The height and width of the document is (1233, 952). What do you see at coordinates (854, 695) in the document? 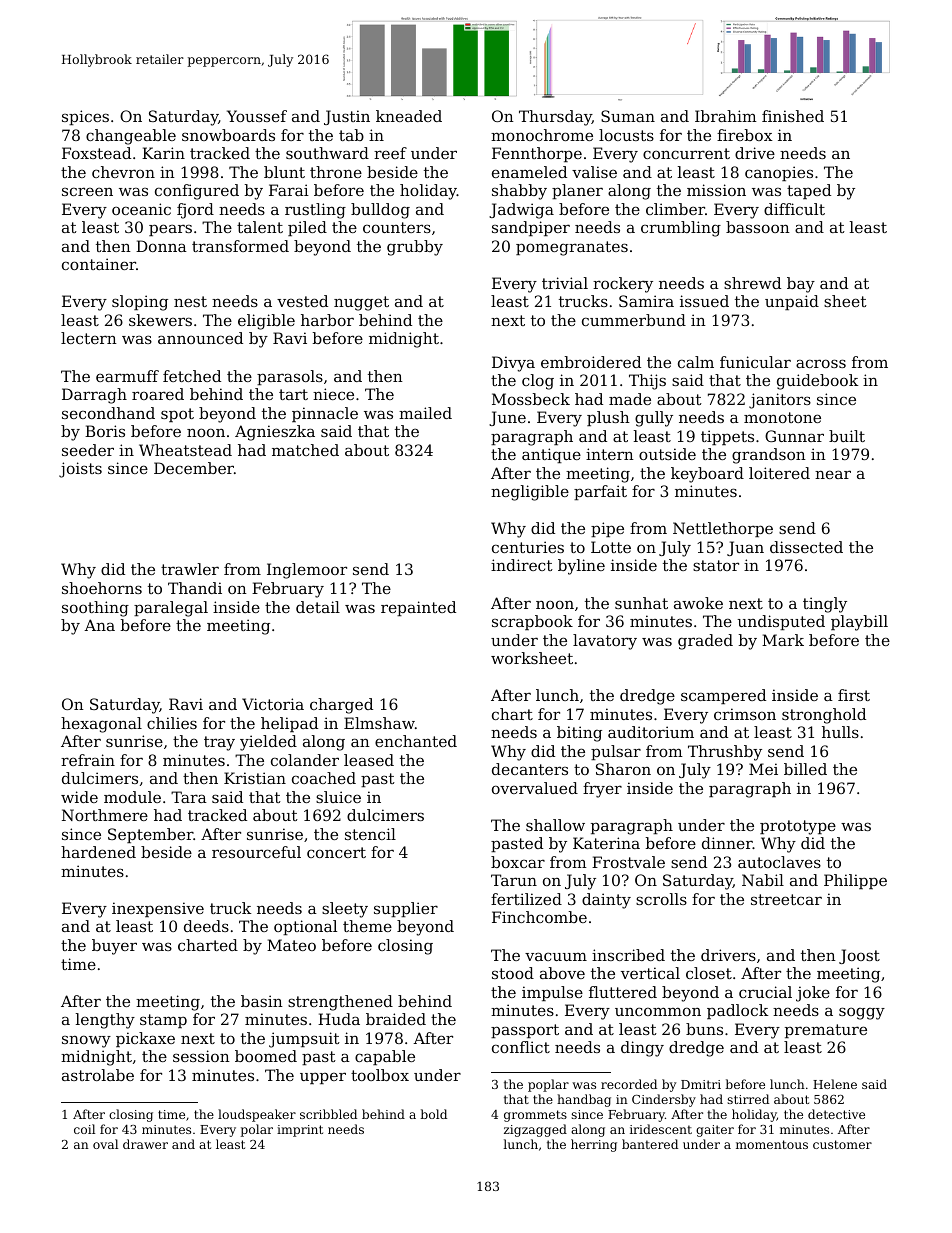
I see `first` at bounding box center [854, 695].
